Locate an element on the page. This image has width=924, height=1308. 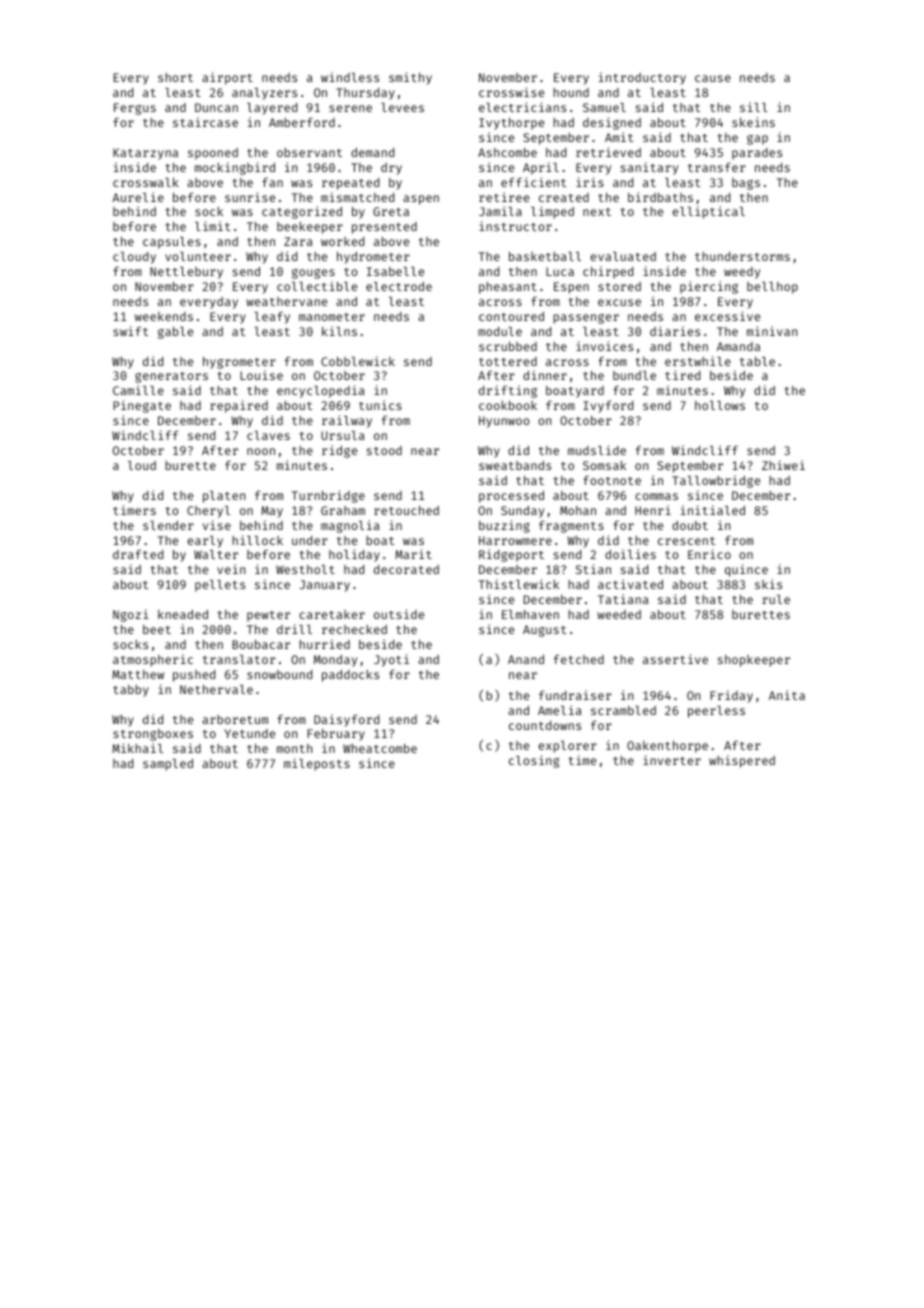
assertive is located at coordinates (675, 659).
